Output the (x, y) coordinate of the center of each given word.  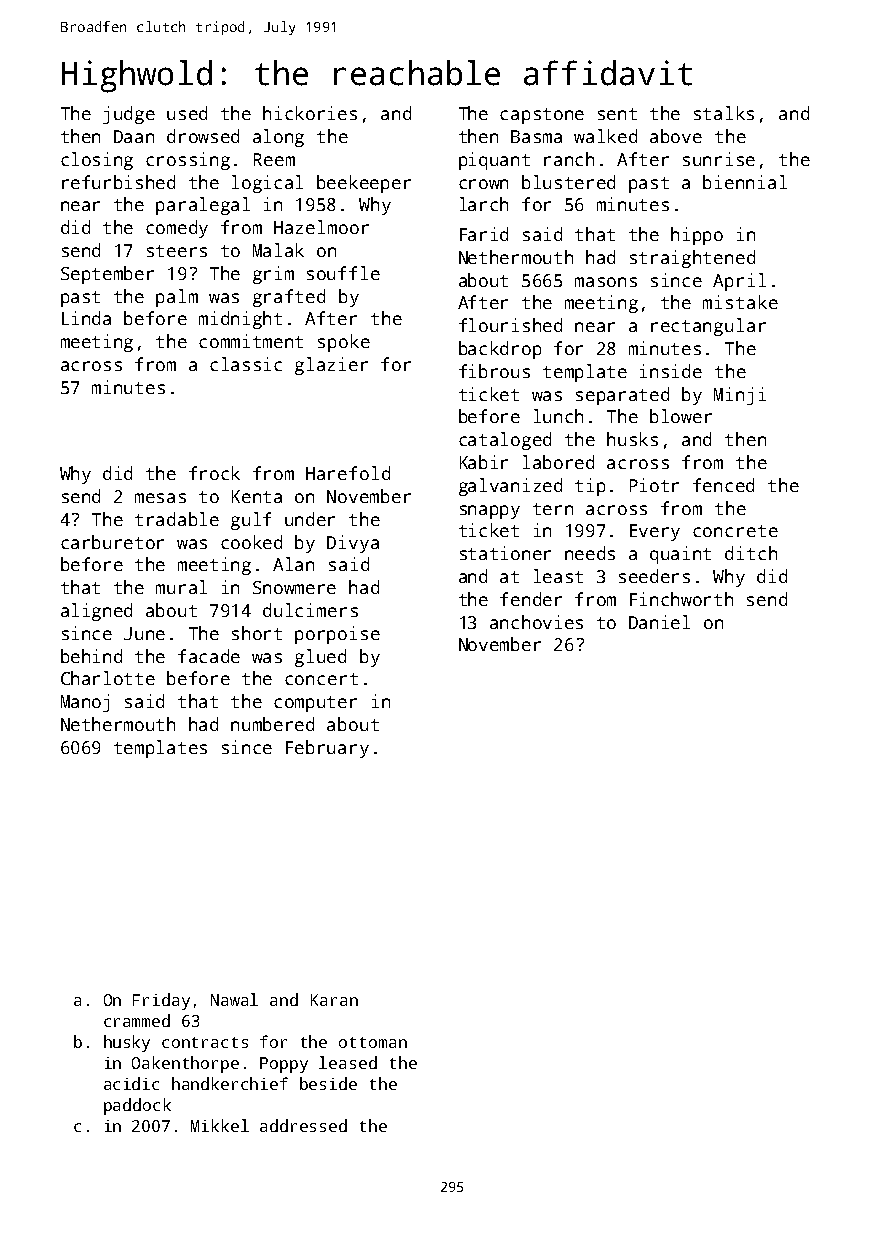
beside (328, 1083)
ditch (751, 553)
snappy (490, 512)
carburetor (112, 542)
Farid (484, 234)
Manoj (85, 703)
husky (127, 1043)
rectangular (708, 327)
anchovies (536, 622)
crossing (188, 161)
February (327, 749)
